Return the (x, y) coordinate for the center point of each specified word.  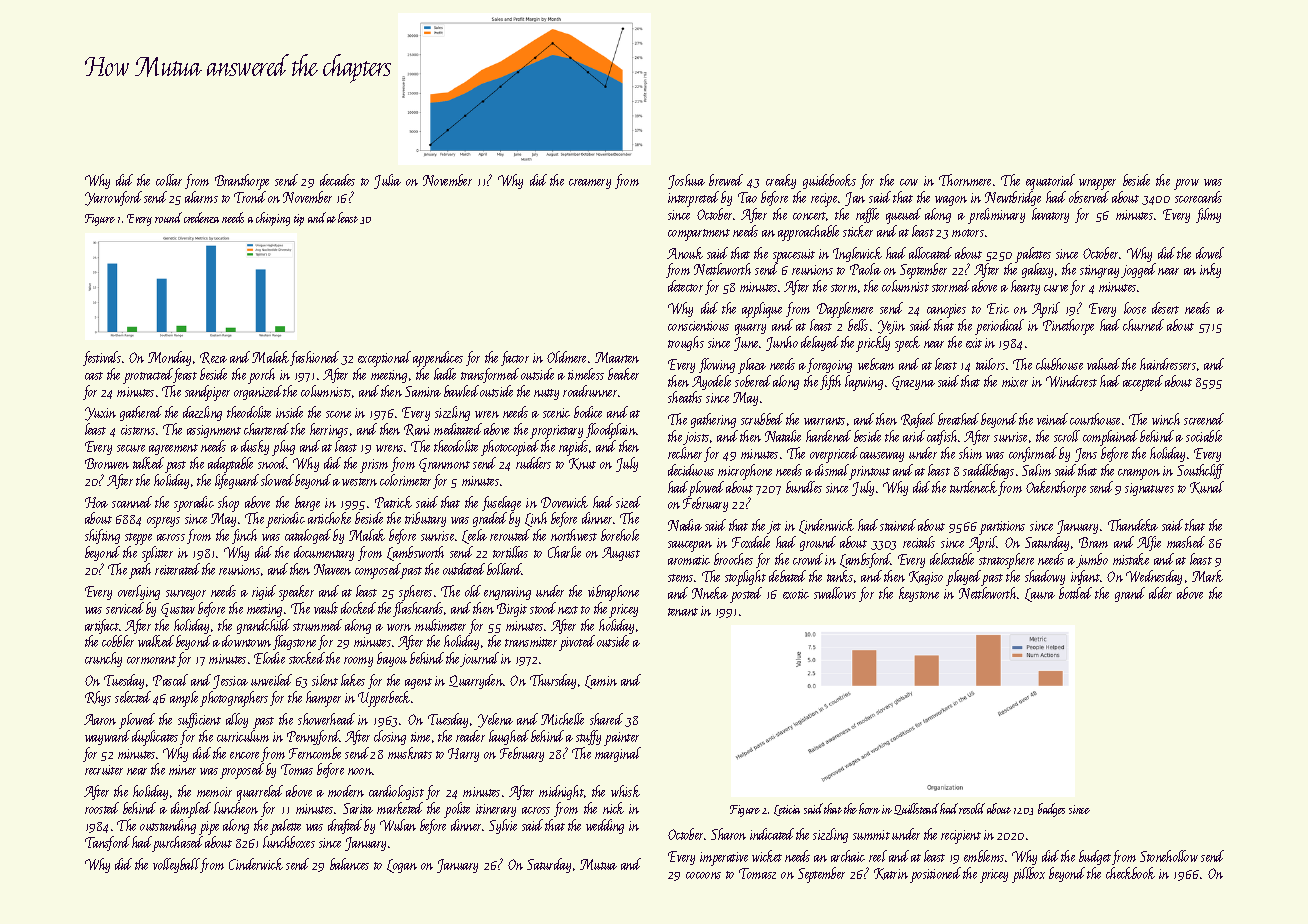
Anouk (685, 253)
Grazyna (913, 383)
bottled (1075, 593)
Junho (782, 343)
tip (299, 220)
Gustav (178, 610)
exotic (796, 594)
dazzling (202, 413)
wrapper (1097, 184)
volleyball (176, 865)
